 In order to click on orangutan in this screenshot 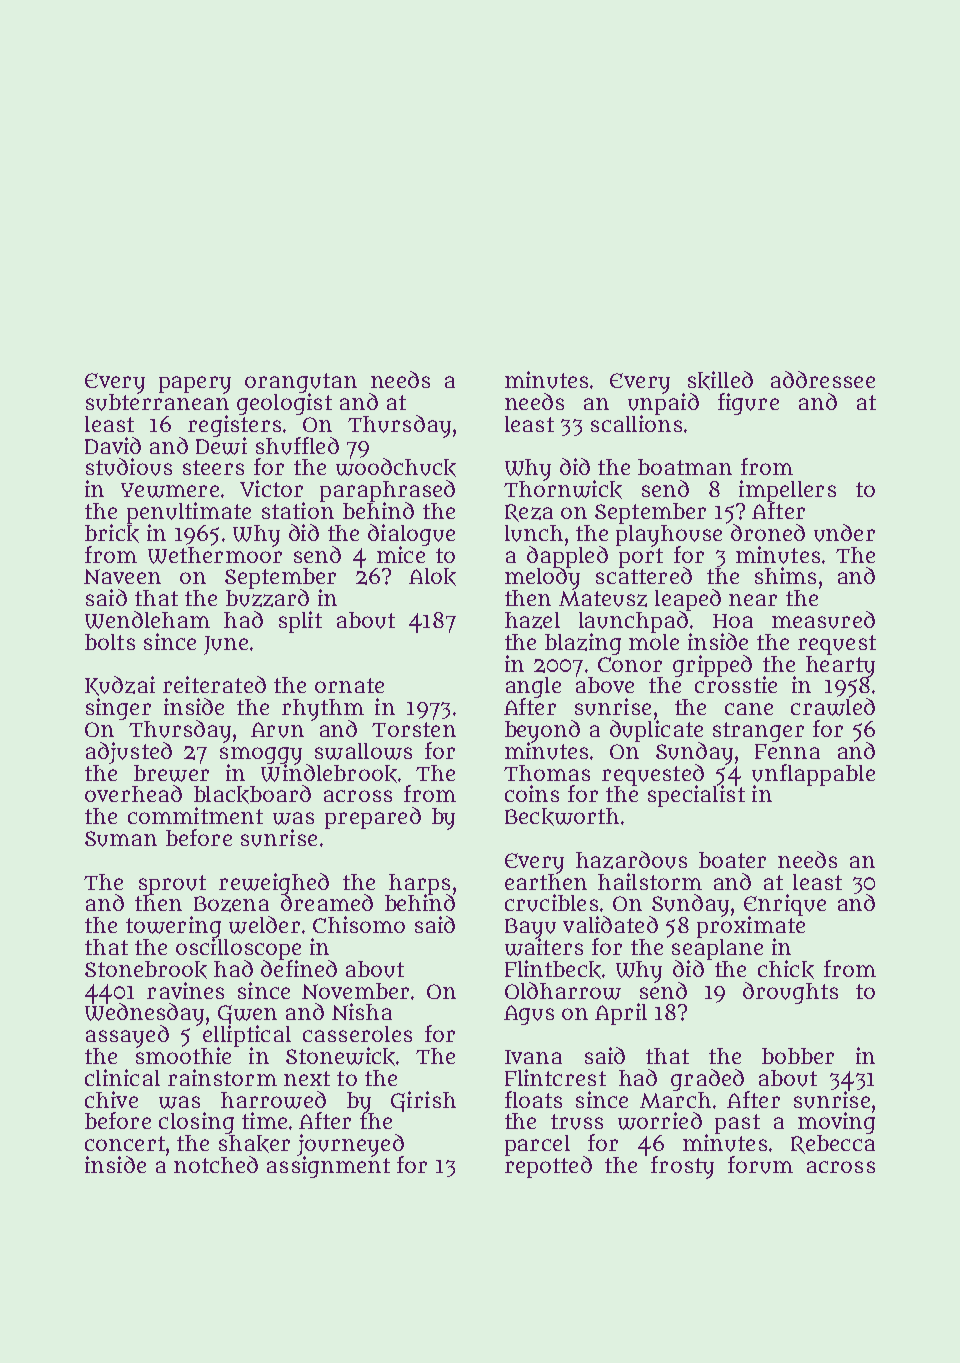, I will do `click(301, 383)`.
